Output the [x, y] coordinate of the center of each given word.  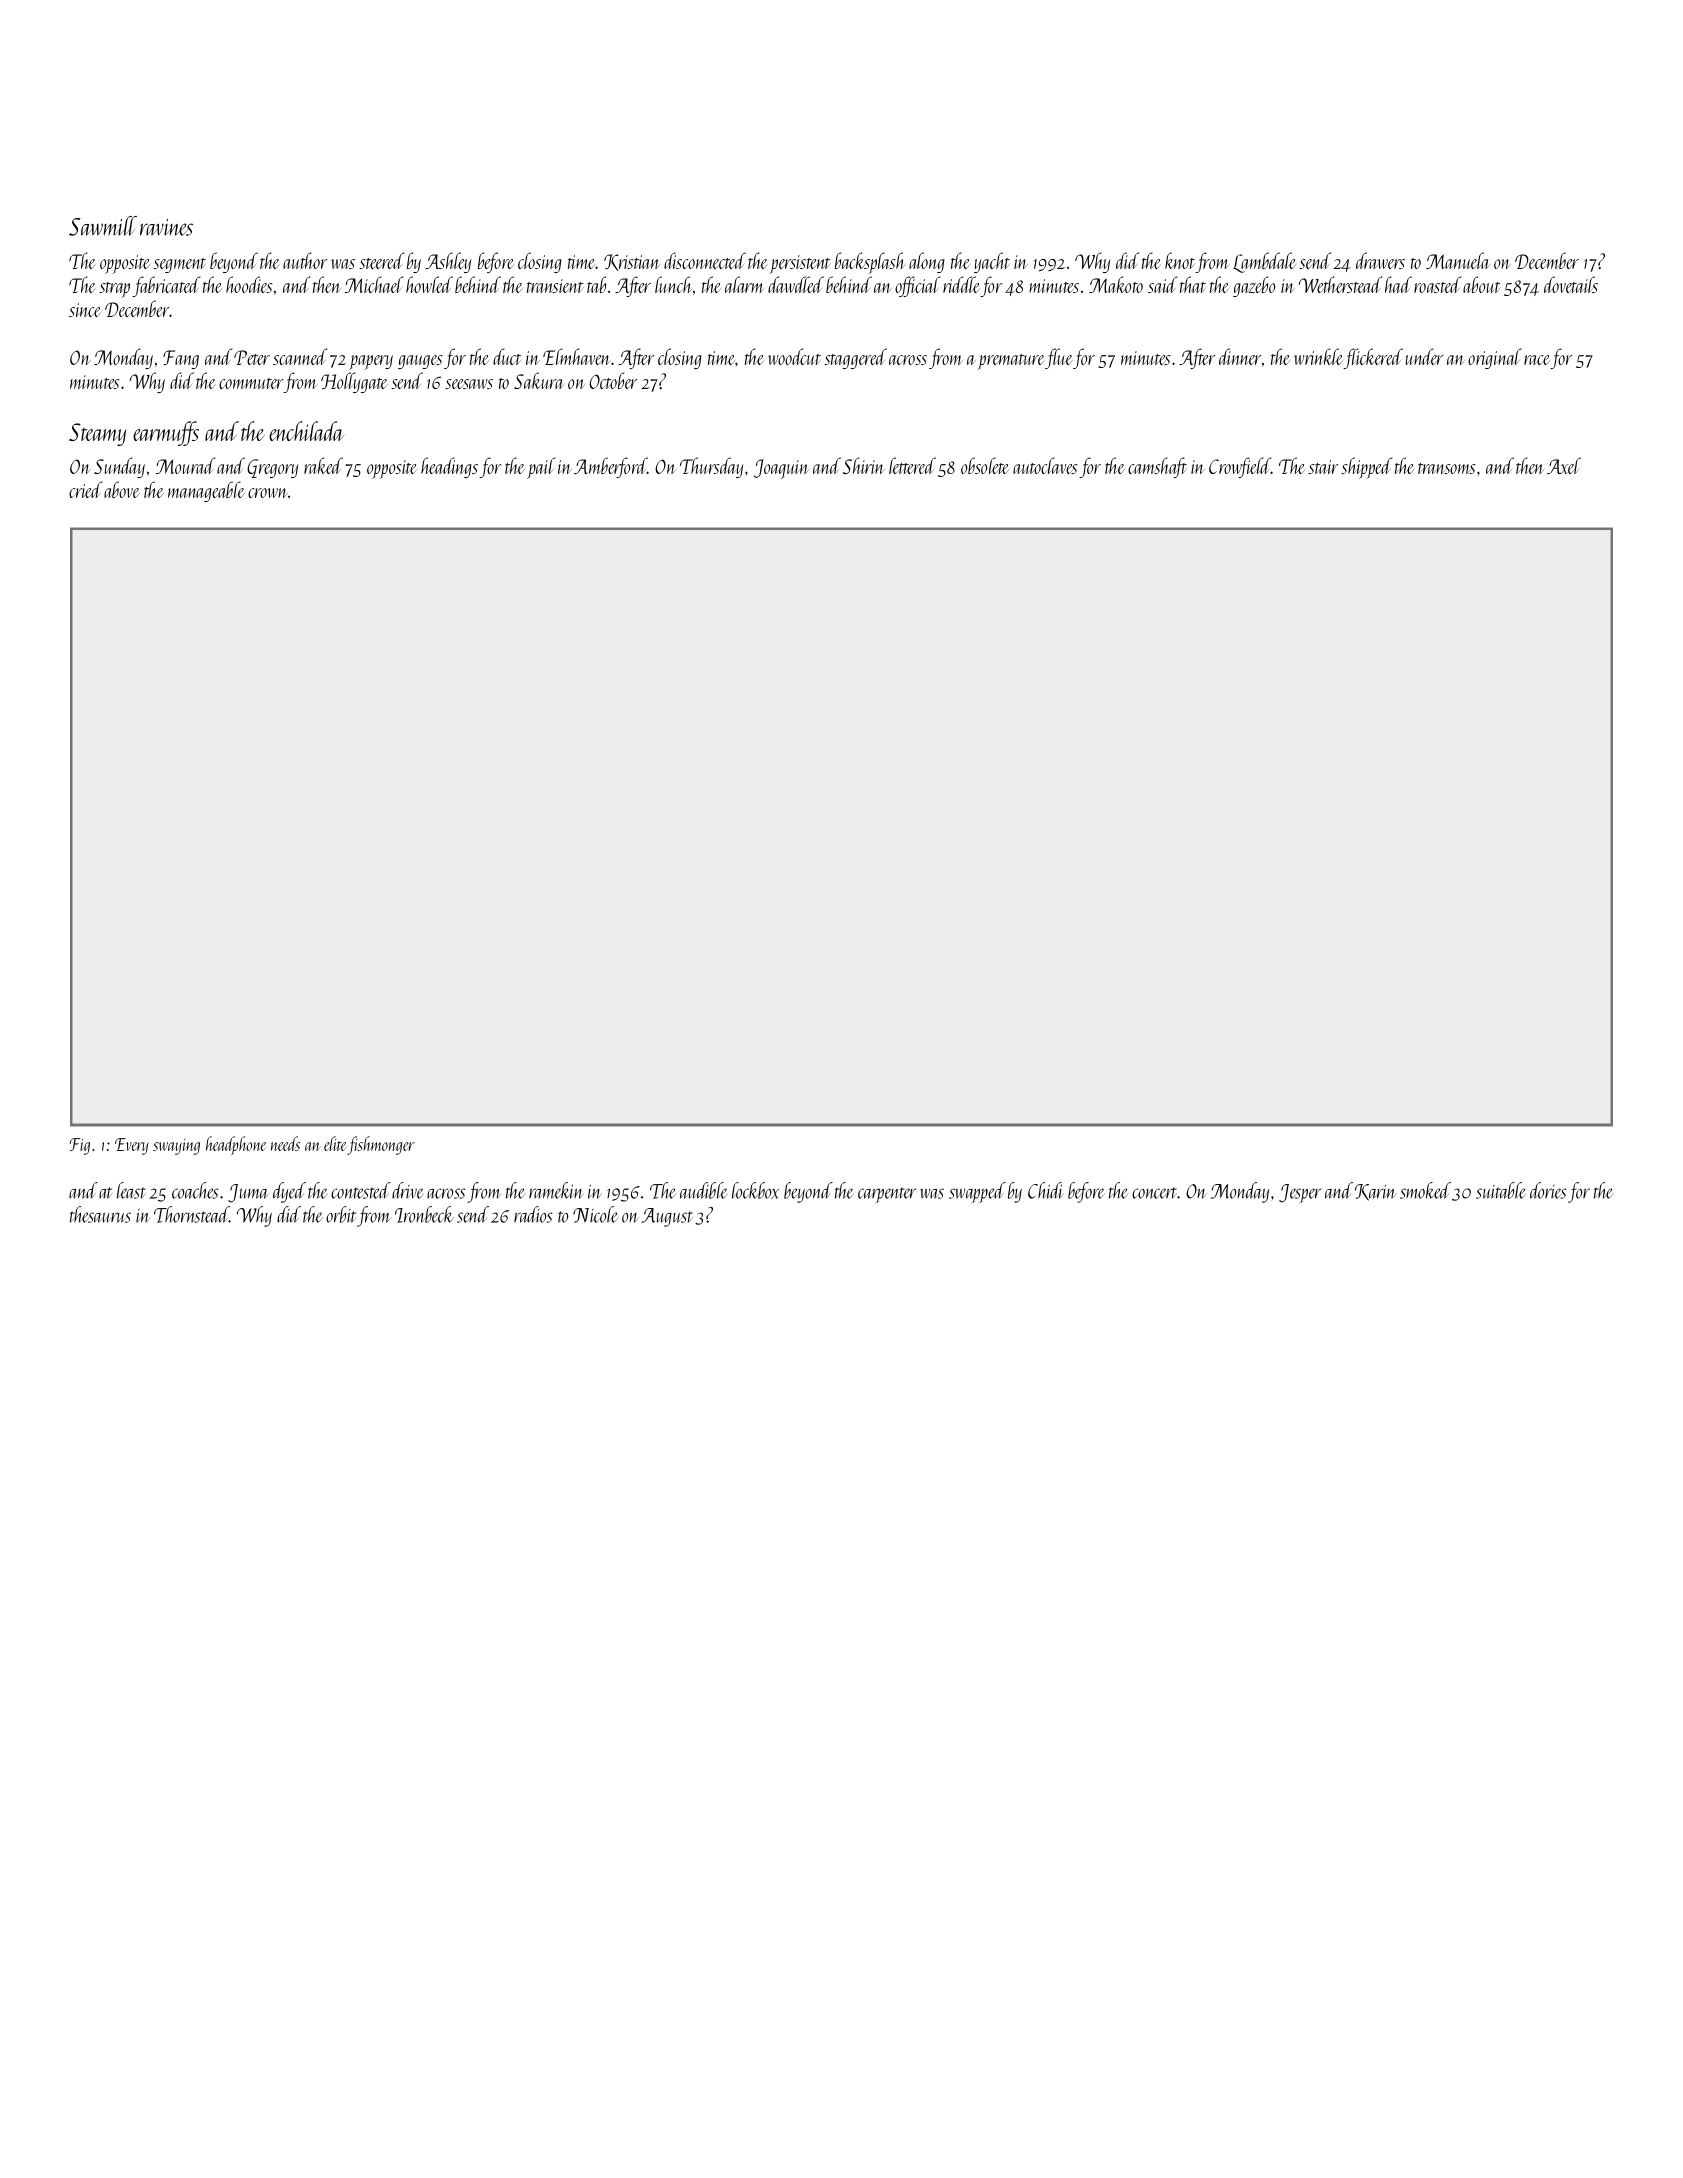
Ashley [448, 262]
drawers [1380, 260]
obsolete [984, 465]
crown [268, 493]
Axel [1564, 465]
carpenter [887, 1195]
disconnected [705, 260]
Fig [80, 1146]
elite [335, 1143]
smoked [1425, 1190]
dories [1548, 1190]
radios [533, 1214]
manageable [206, 491]
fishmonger [381, 1145]
